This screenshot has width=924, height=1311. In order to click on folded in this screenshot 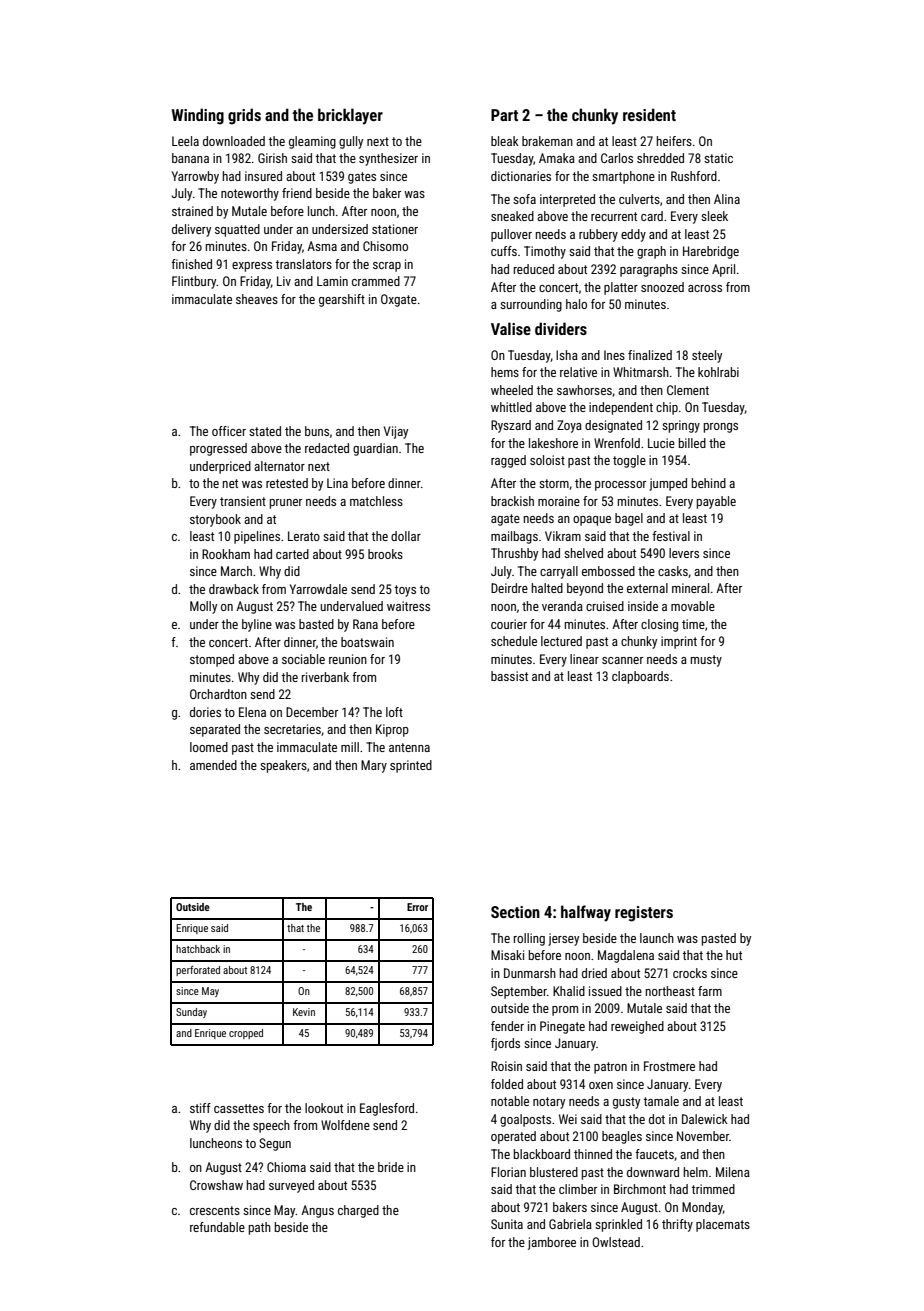, I will do `click(507, 1084)`.
